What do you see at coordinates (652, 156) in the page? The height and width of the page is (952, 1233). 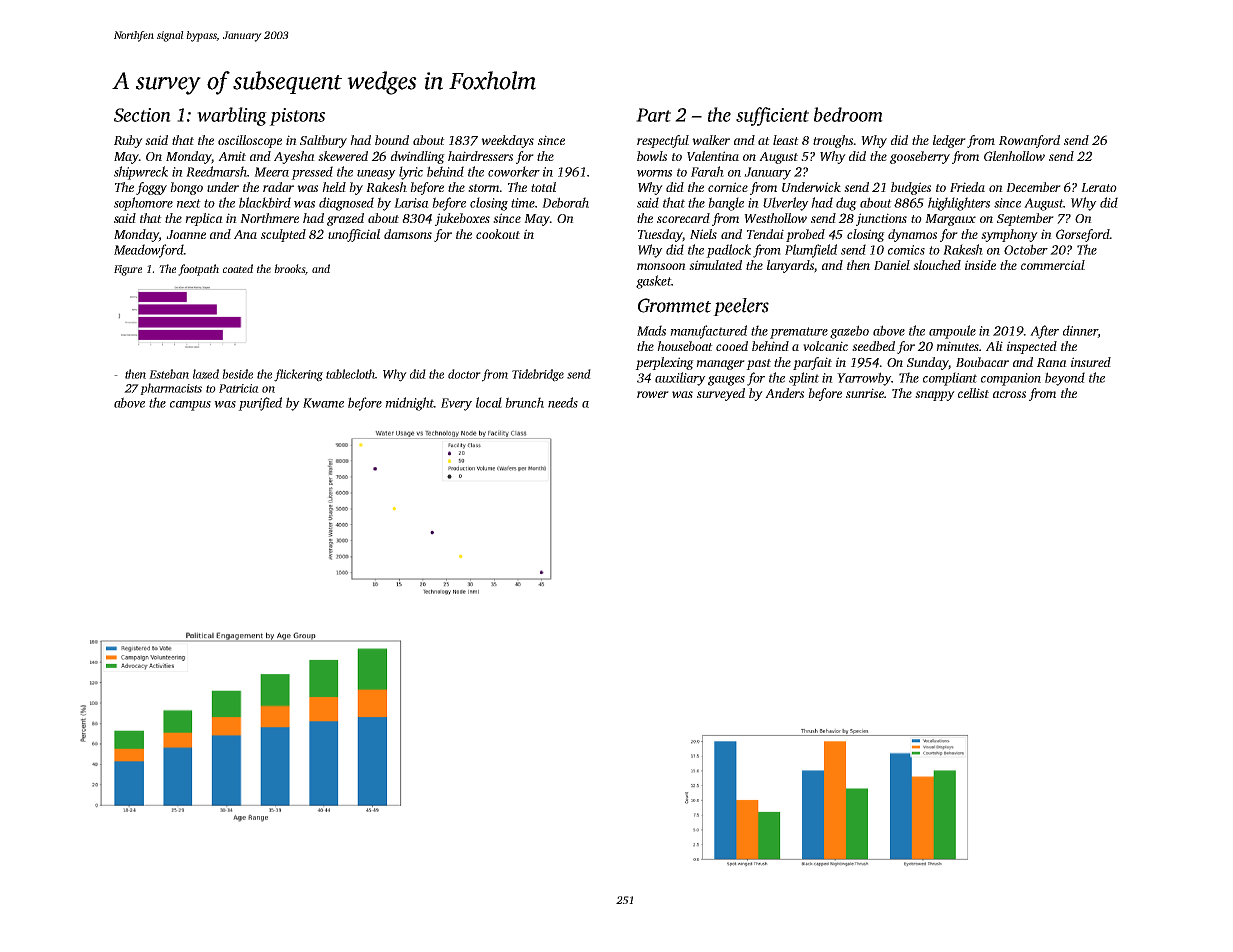 I see `bowls` at bounding box center [652, 156].
